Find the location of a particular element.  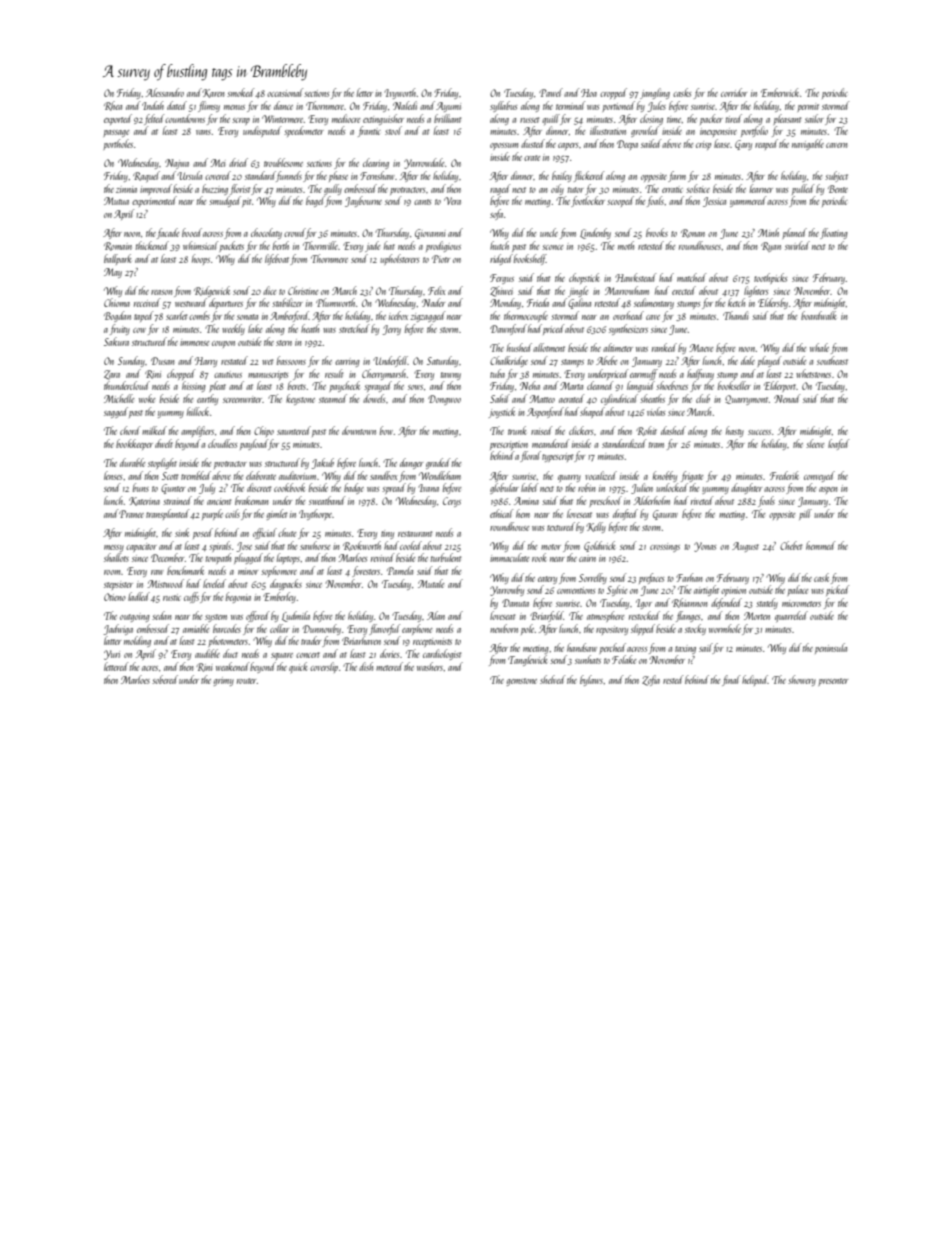

smoked is located at coordinates (240, 92).
